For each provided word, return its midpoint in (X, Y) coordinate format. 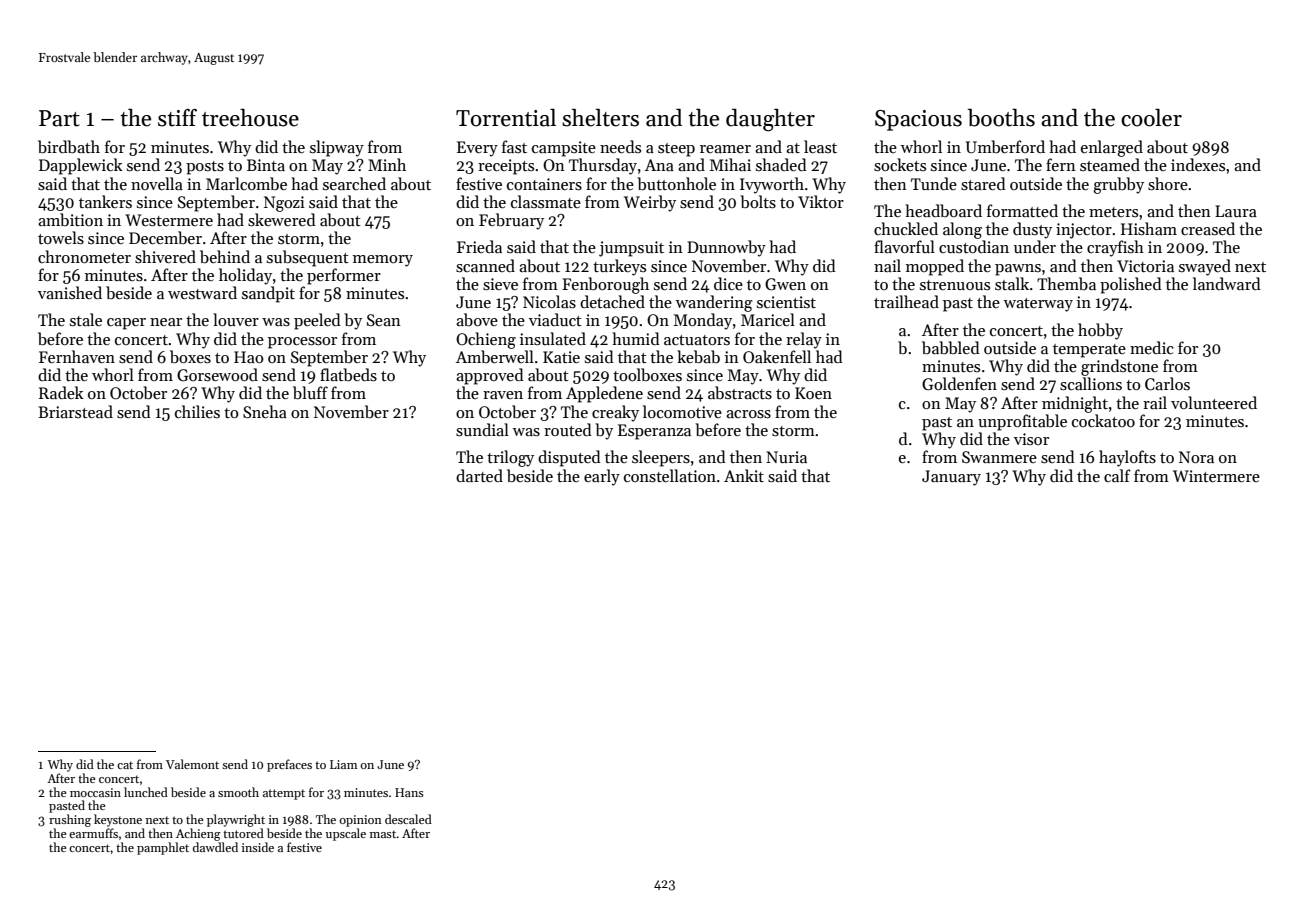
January (951, 478)
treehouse (250, 117)
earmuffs (93, 833)
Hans (409, 792)
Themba (1066, 283)
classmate (546, 201)
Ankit (744, 475)
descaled (408, 819)
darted (479, 475)
